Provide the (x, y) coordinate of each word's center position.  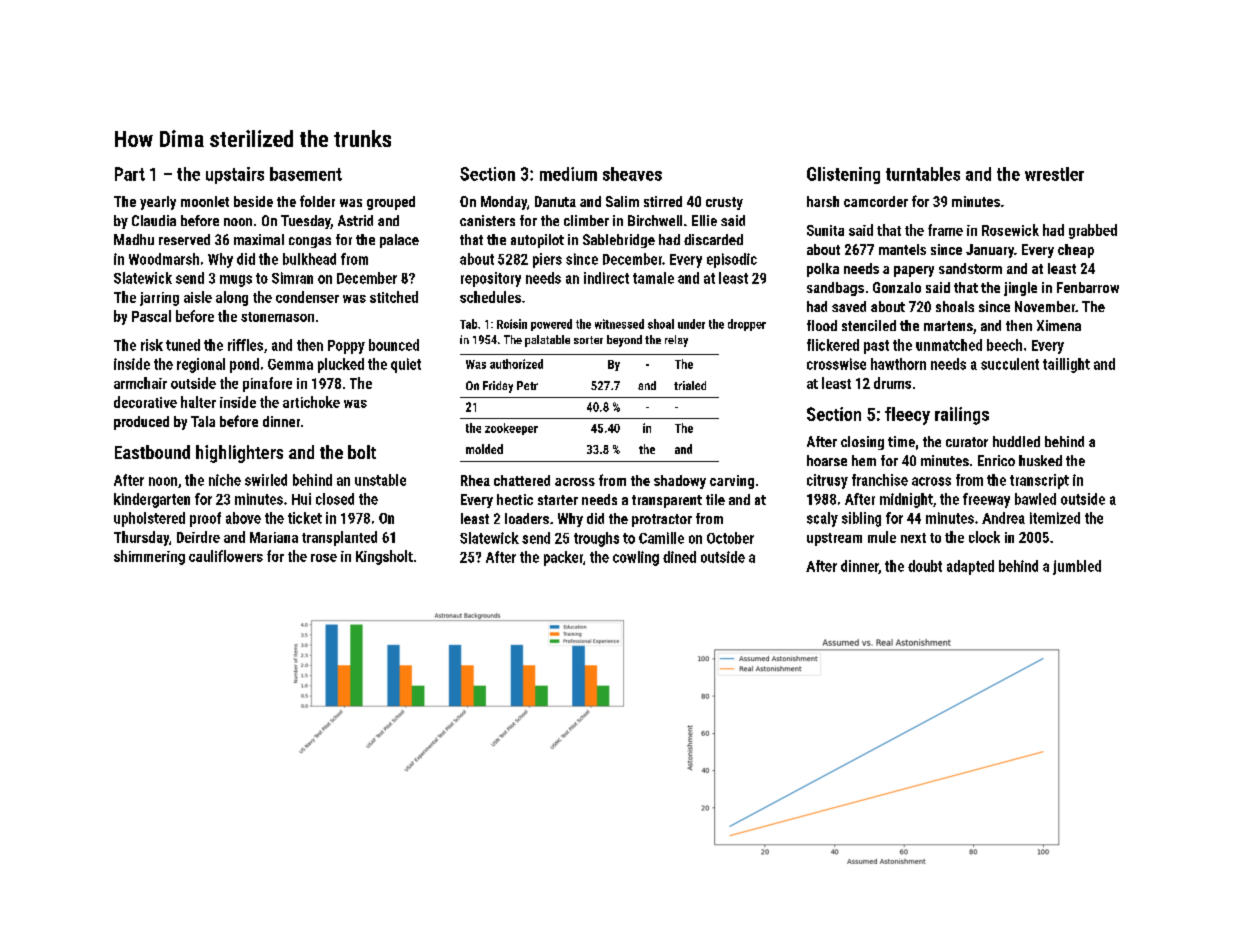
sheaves (632, 174)
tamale (653, 278)
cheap (1076, 251)
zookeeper (511, 429)
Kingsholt (384, 557)
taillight (1066, 365)
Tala (203, 421)
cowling (636, 558)
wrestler (1054, 174)
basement (306, 174)
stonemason (277, 317)
